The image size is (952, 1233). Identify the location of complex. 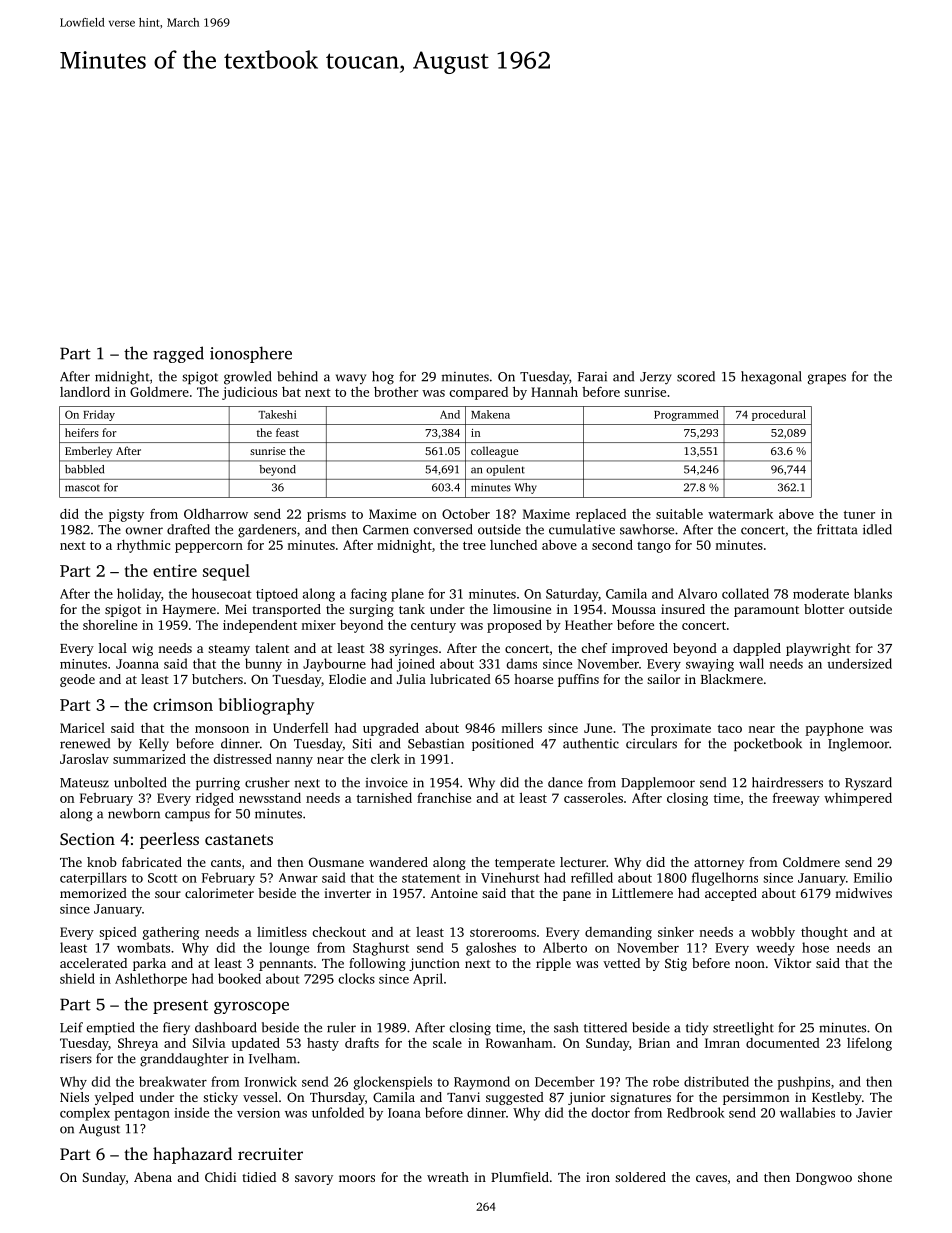
(85, 1114).
